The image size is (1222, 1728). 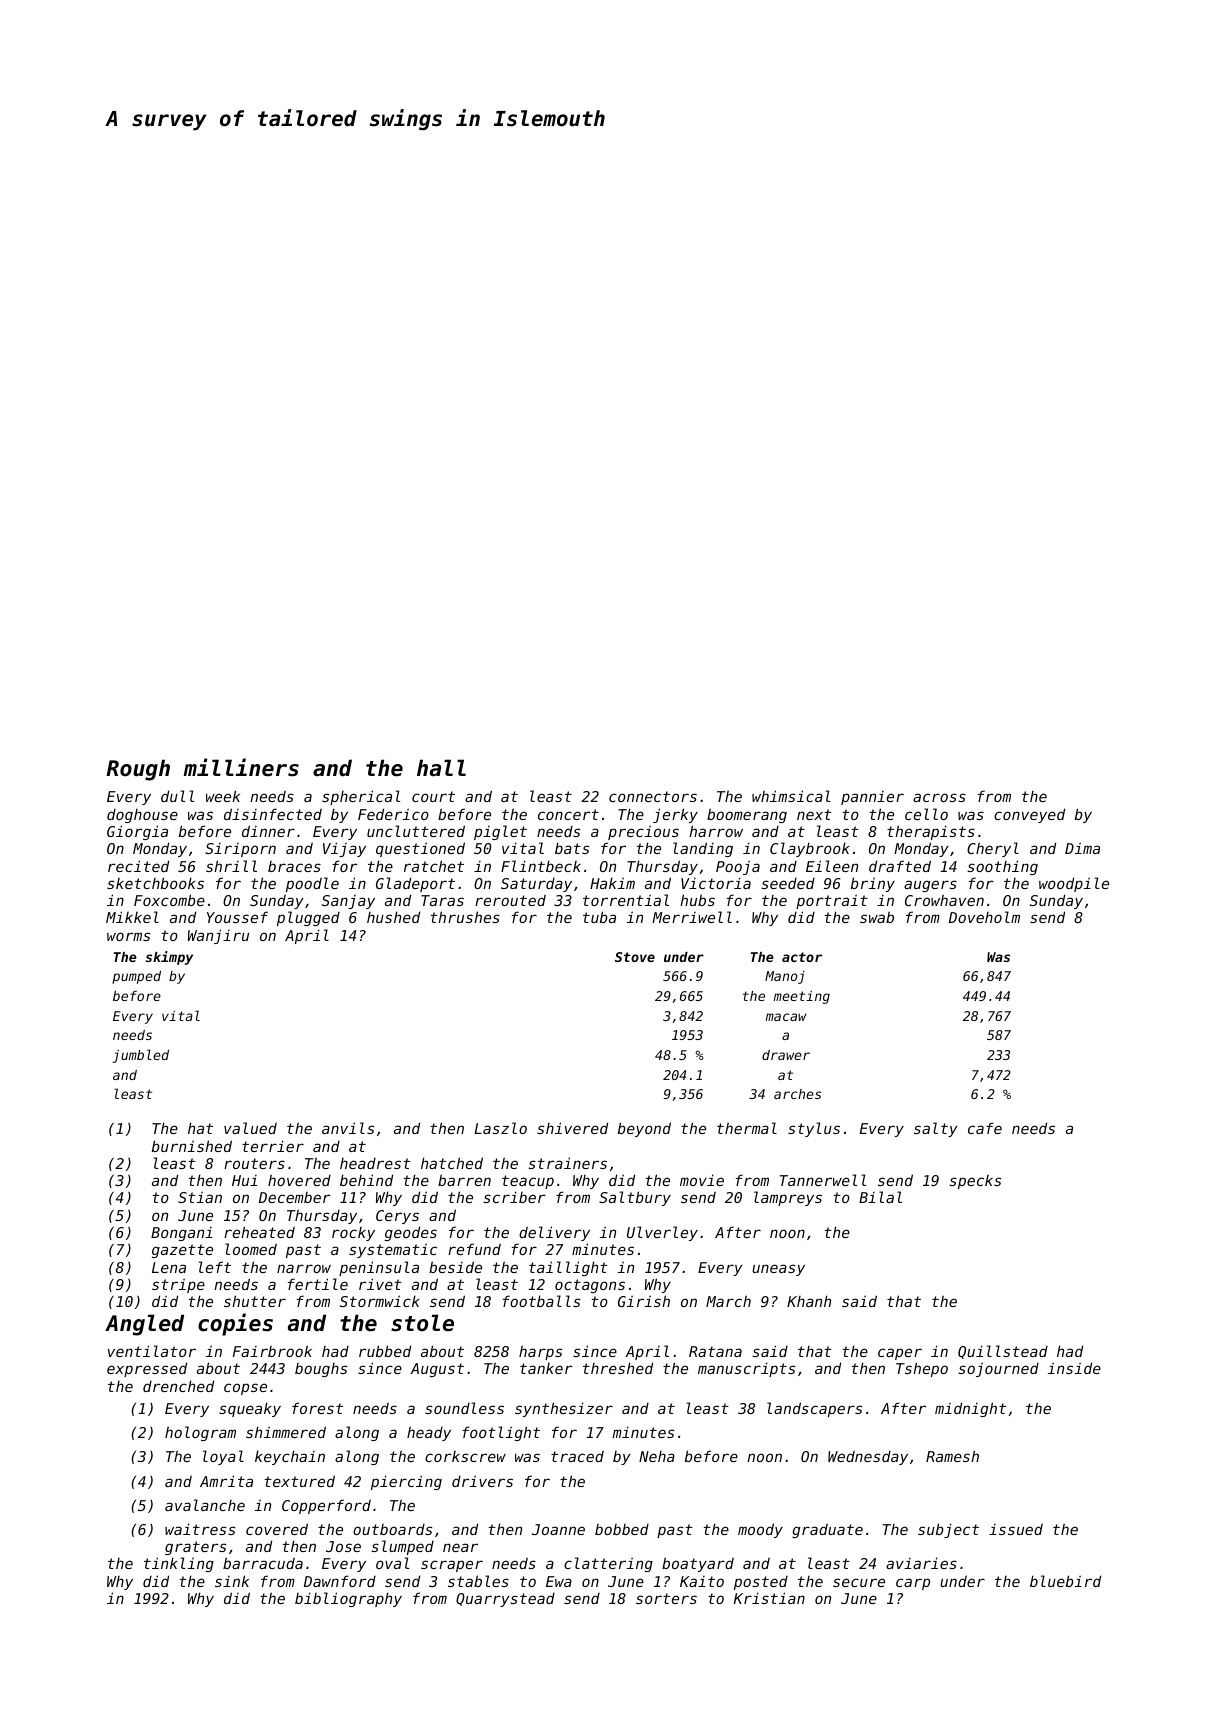 I want to click on spherical, so click(x=361, y=797).
